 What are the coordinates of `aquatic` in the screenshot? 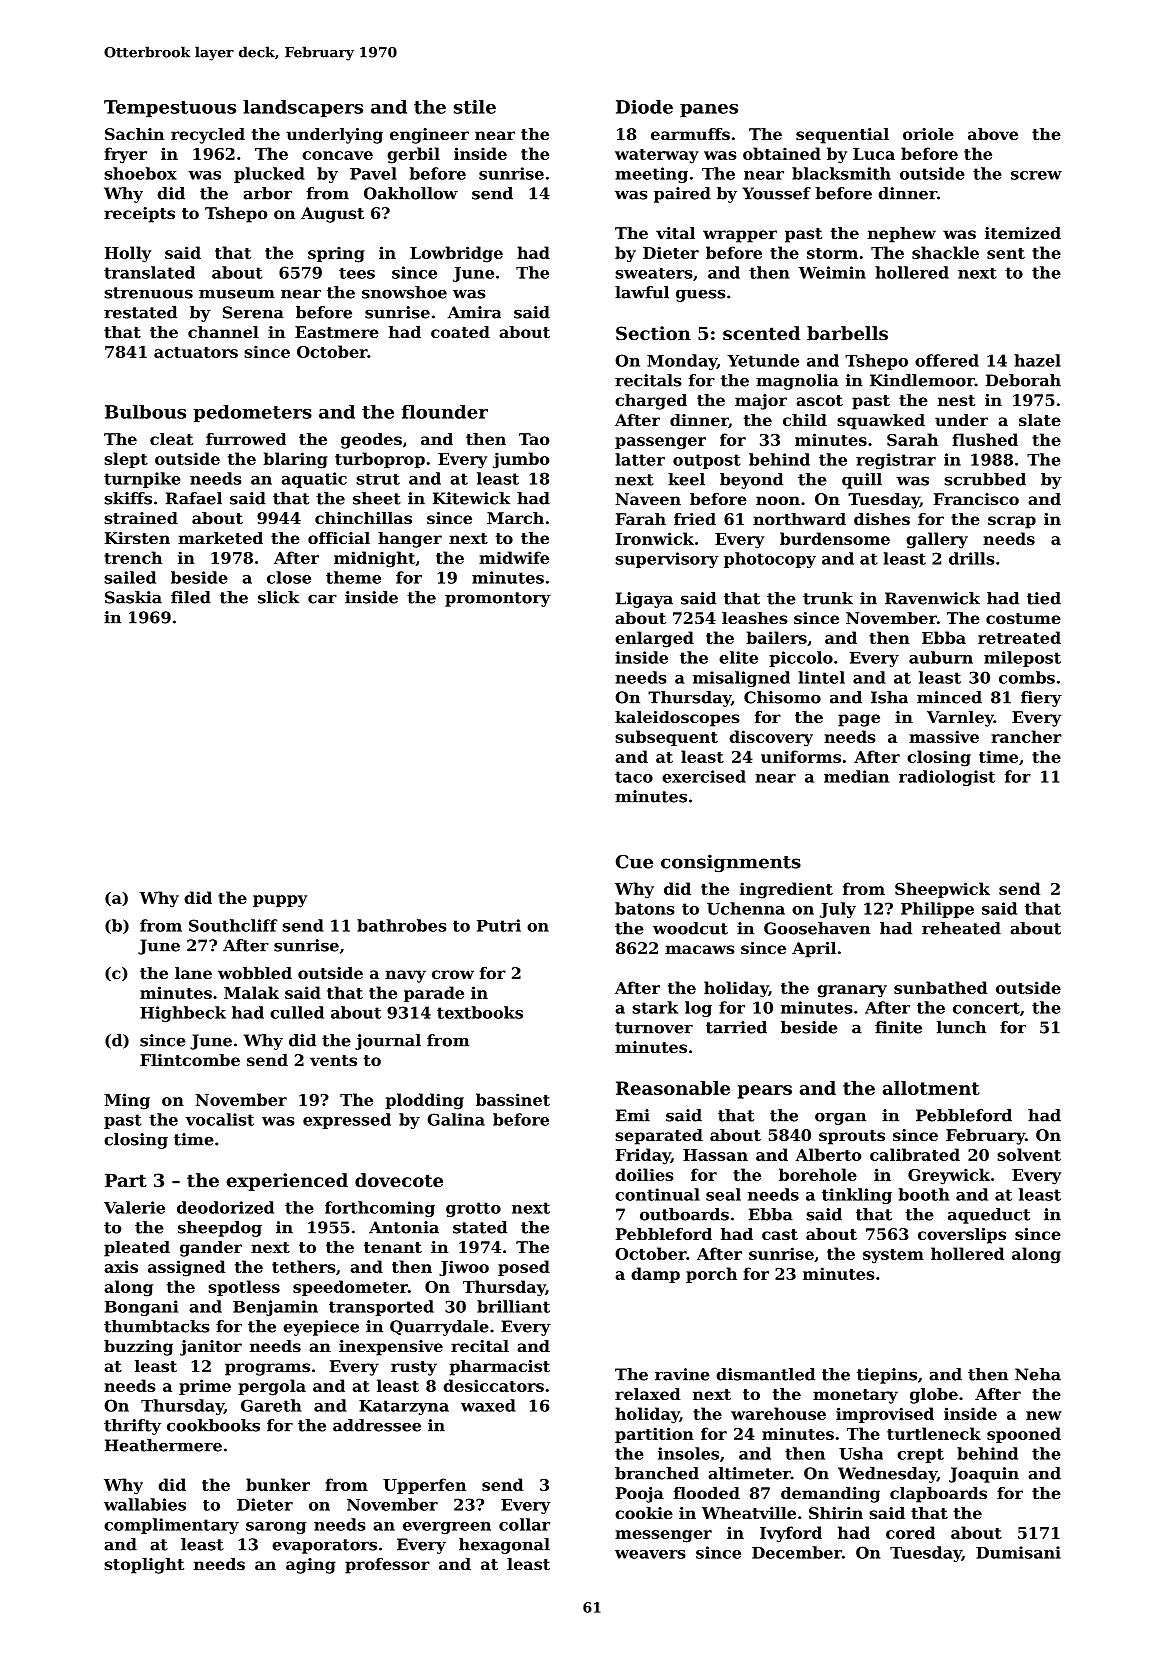 It's located at (314, 480).
